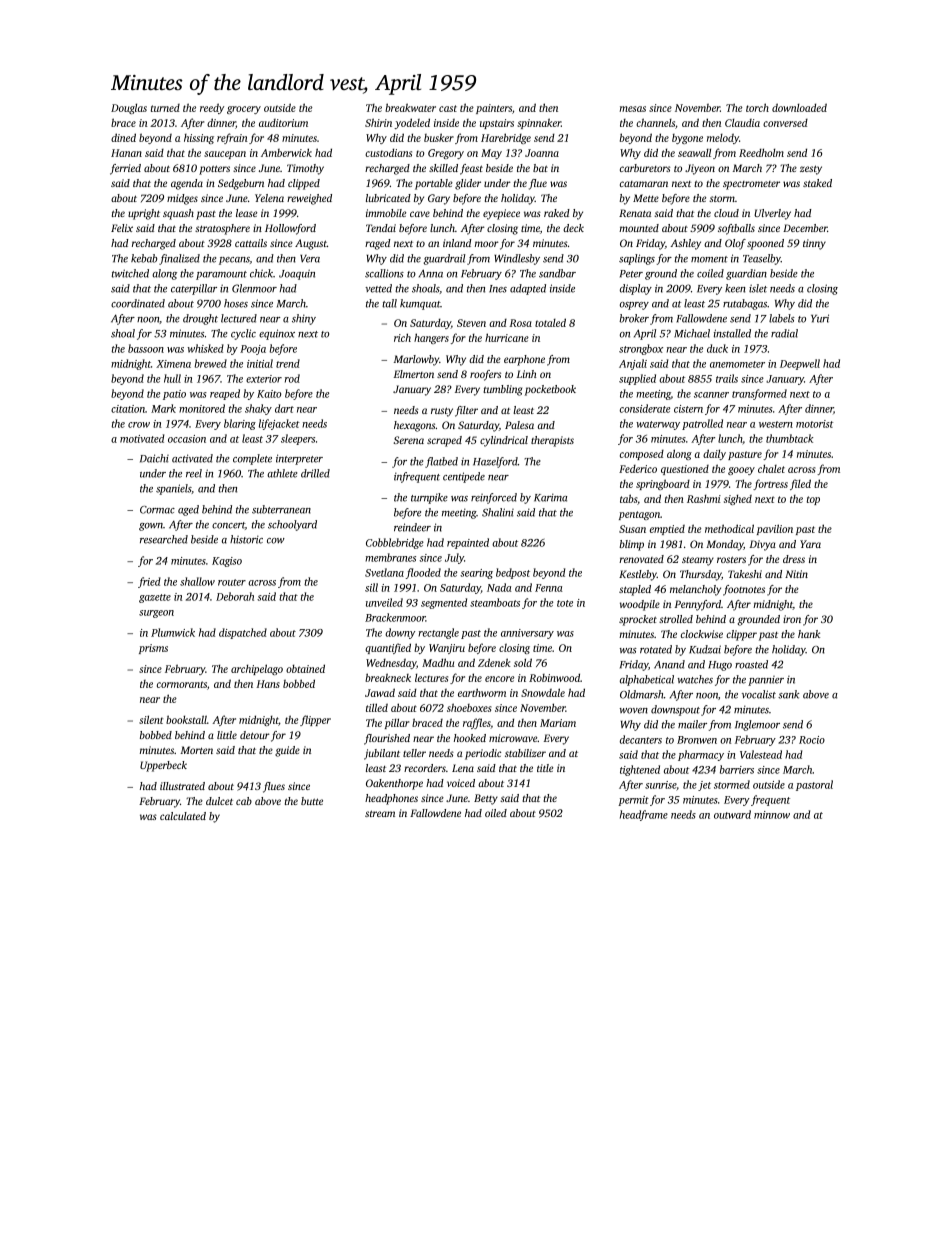  What do you see at coordinates (312, 801) in the screenshot?
I see `butte` at bounding box center [312, 801].
